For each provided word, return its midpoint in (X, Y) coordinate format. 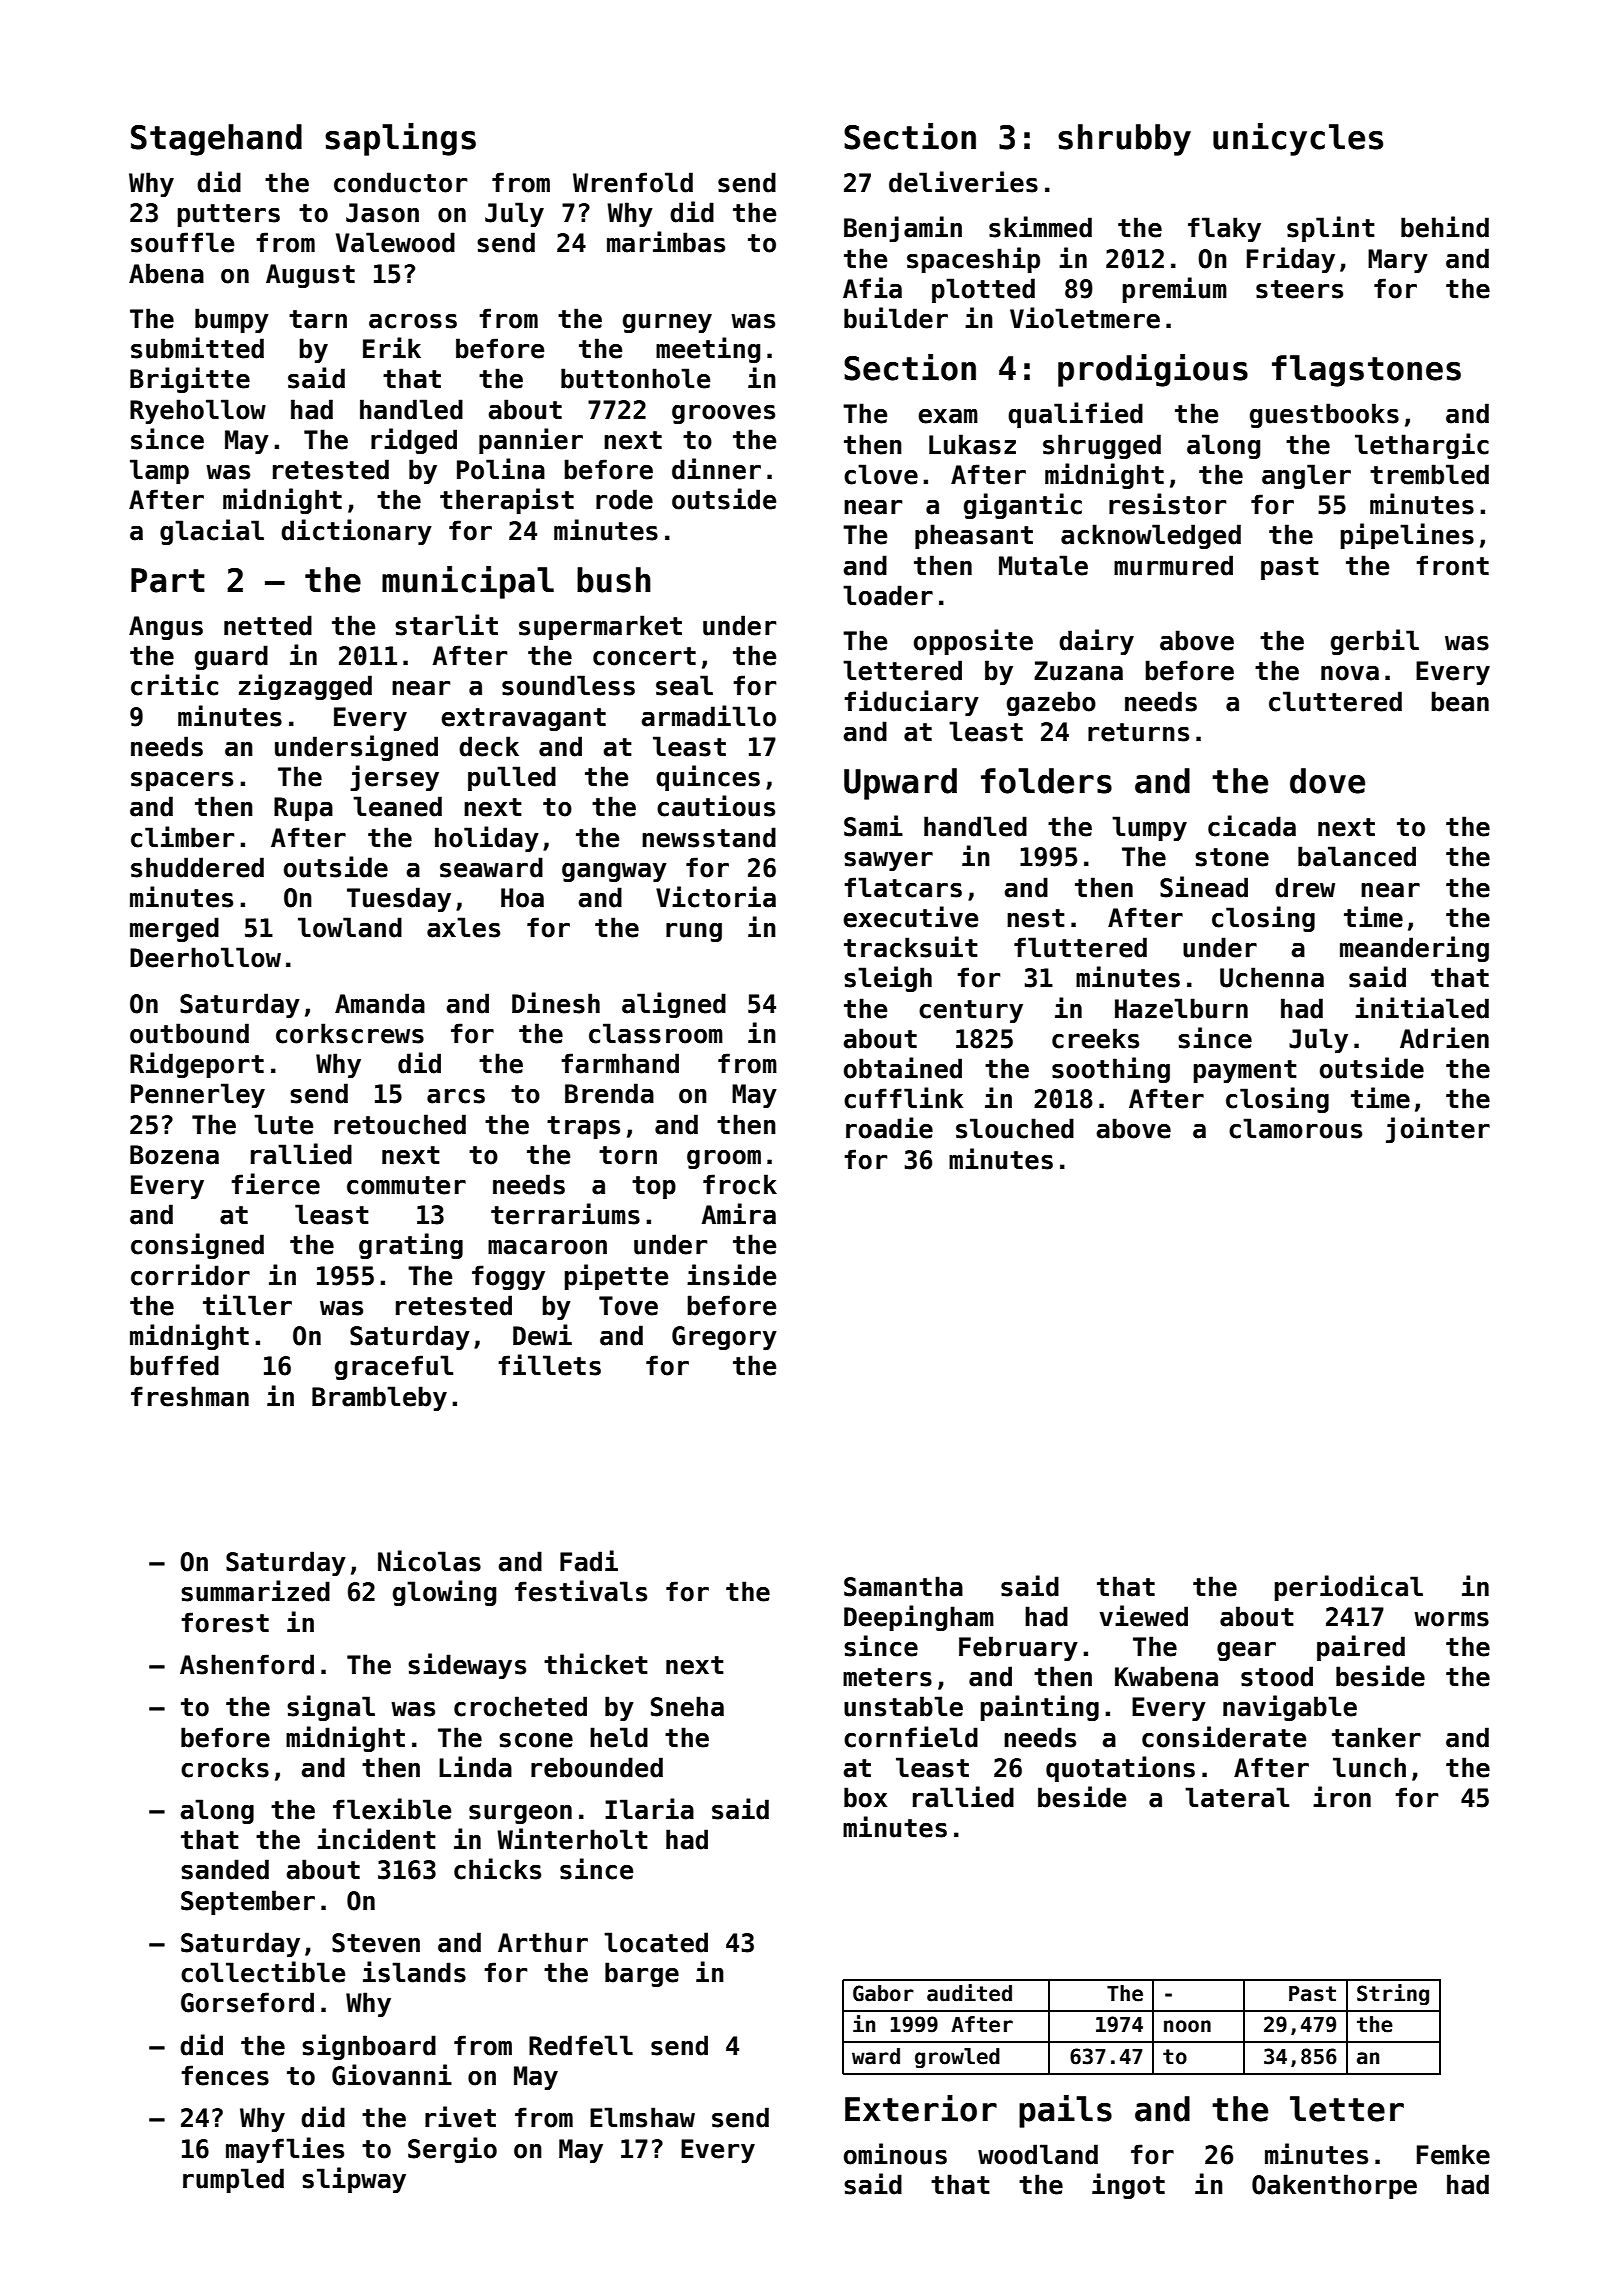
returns (1138, 732)
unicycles (1298, 139)
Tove (628, 1306)
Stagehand (216, 140)
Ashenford (247, 1664)
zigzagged (305, 687)
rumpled (233, 2180)
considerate (1224, 1737)
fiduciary (911, 703)
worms (1451, 1619)
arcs (456, 1096)
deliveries (963, 182)
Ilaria (649, 1809)
